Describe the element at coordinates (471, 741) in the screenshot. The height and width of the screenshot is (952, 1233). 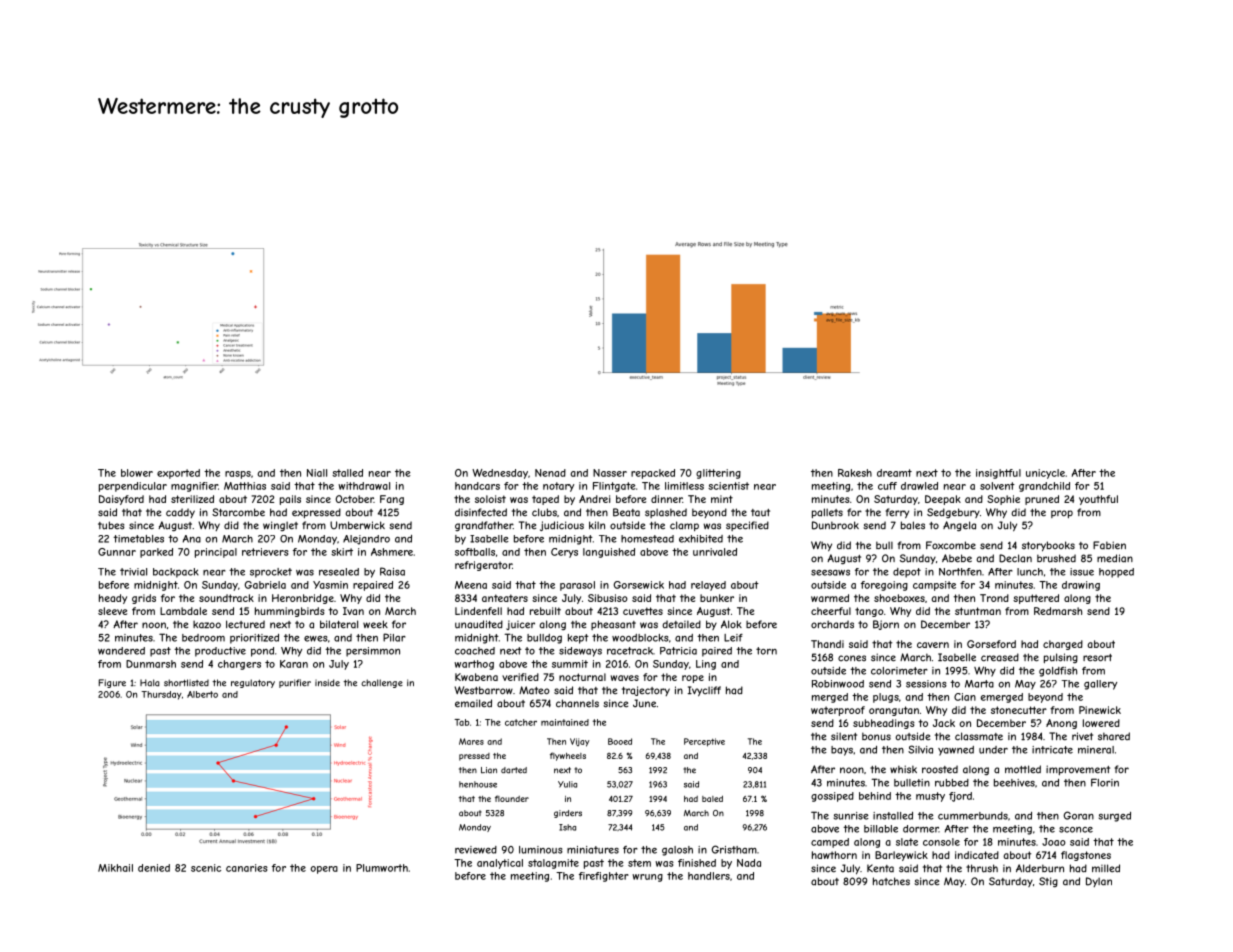
I see `Mares` at that location.
